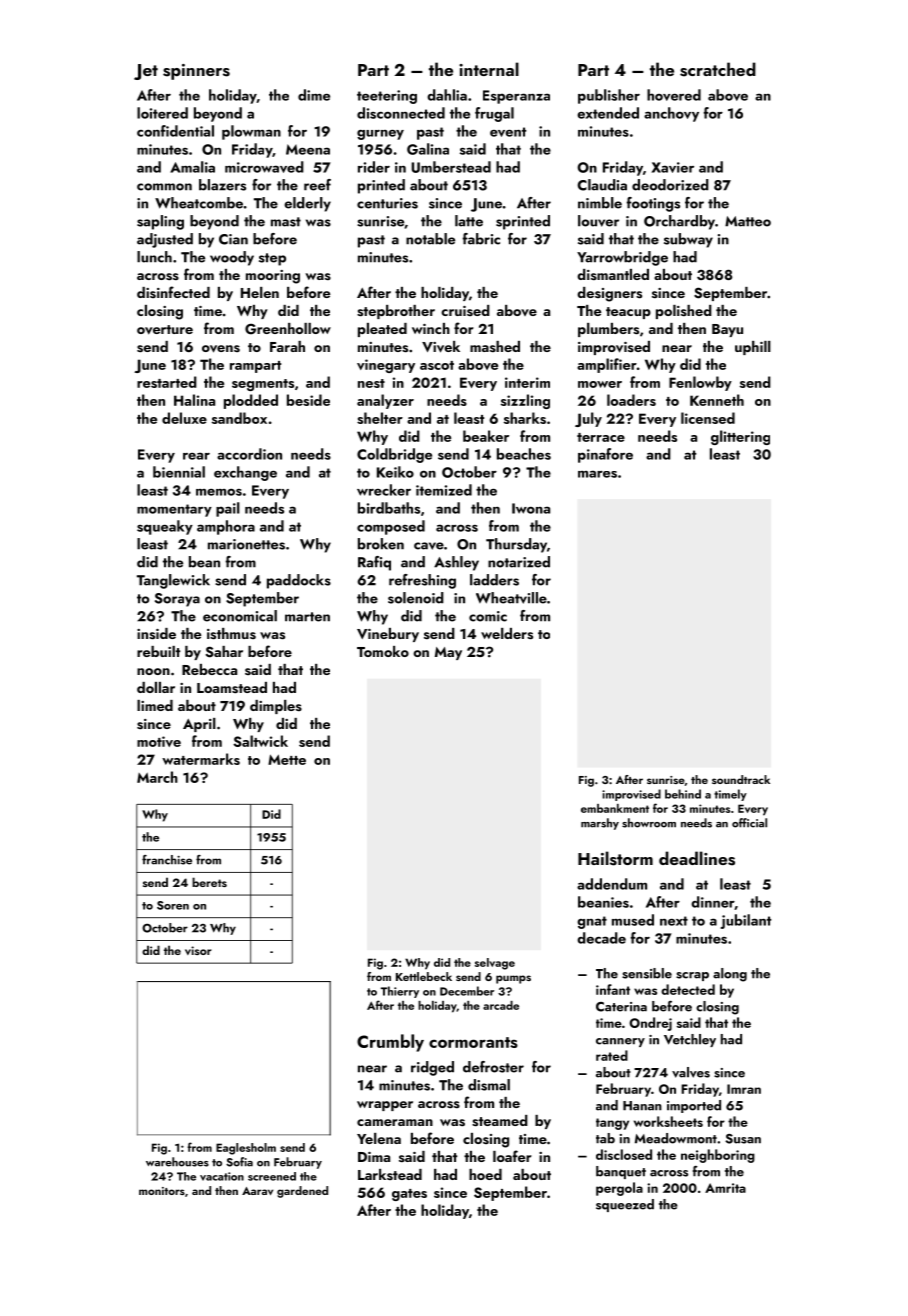 The width and height of the document is (908, 1316). What do you see at coordinates (684, 312) in the document?
I see `polished` at bounding box center [684, 312].
